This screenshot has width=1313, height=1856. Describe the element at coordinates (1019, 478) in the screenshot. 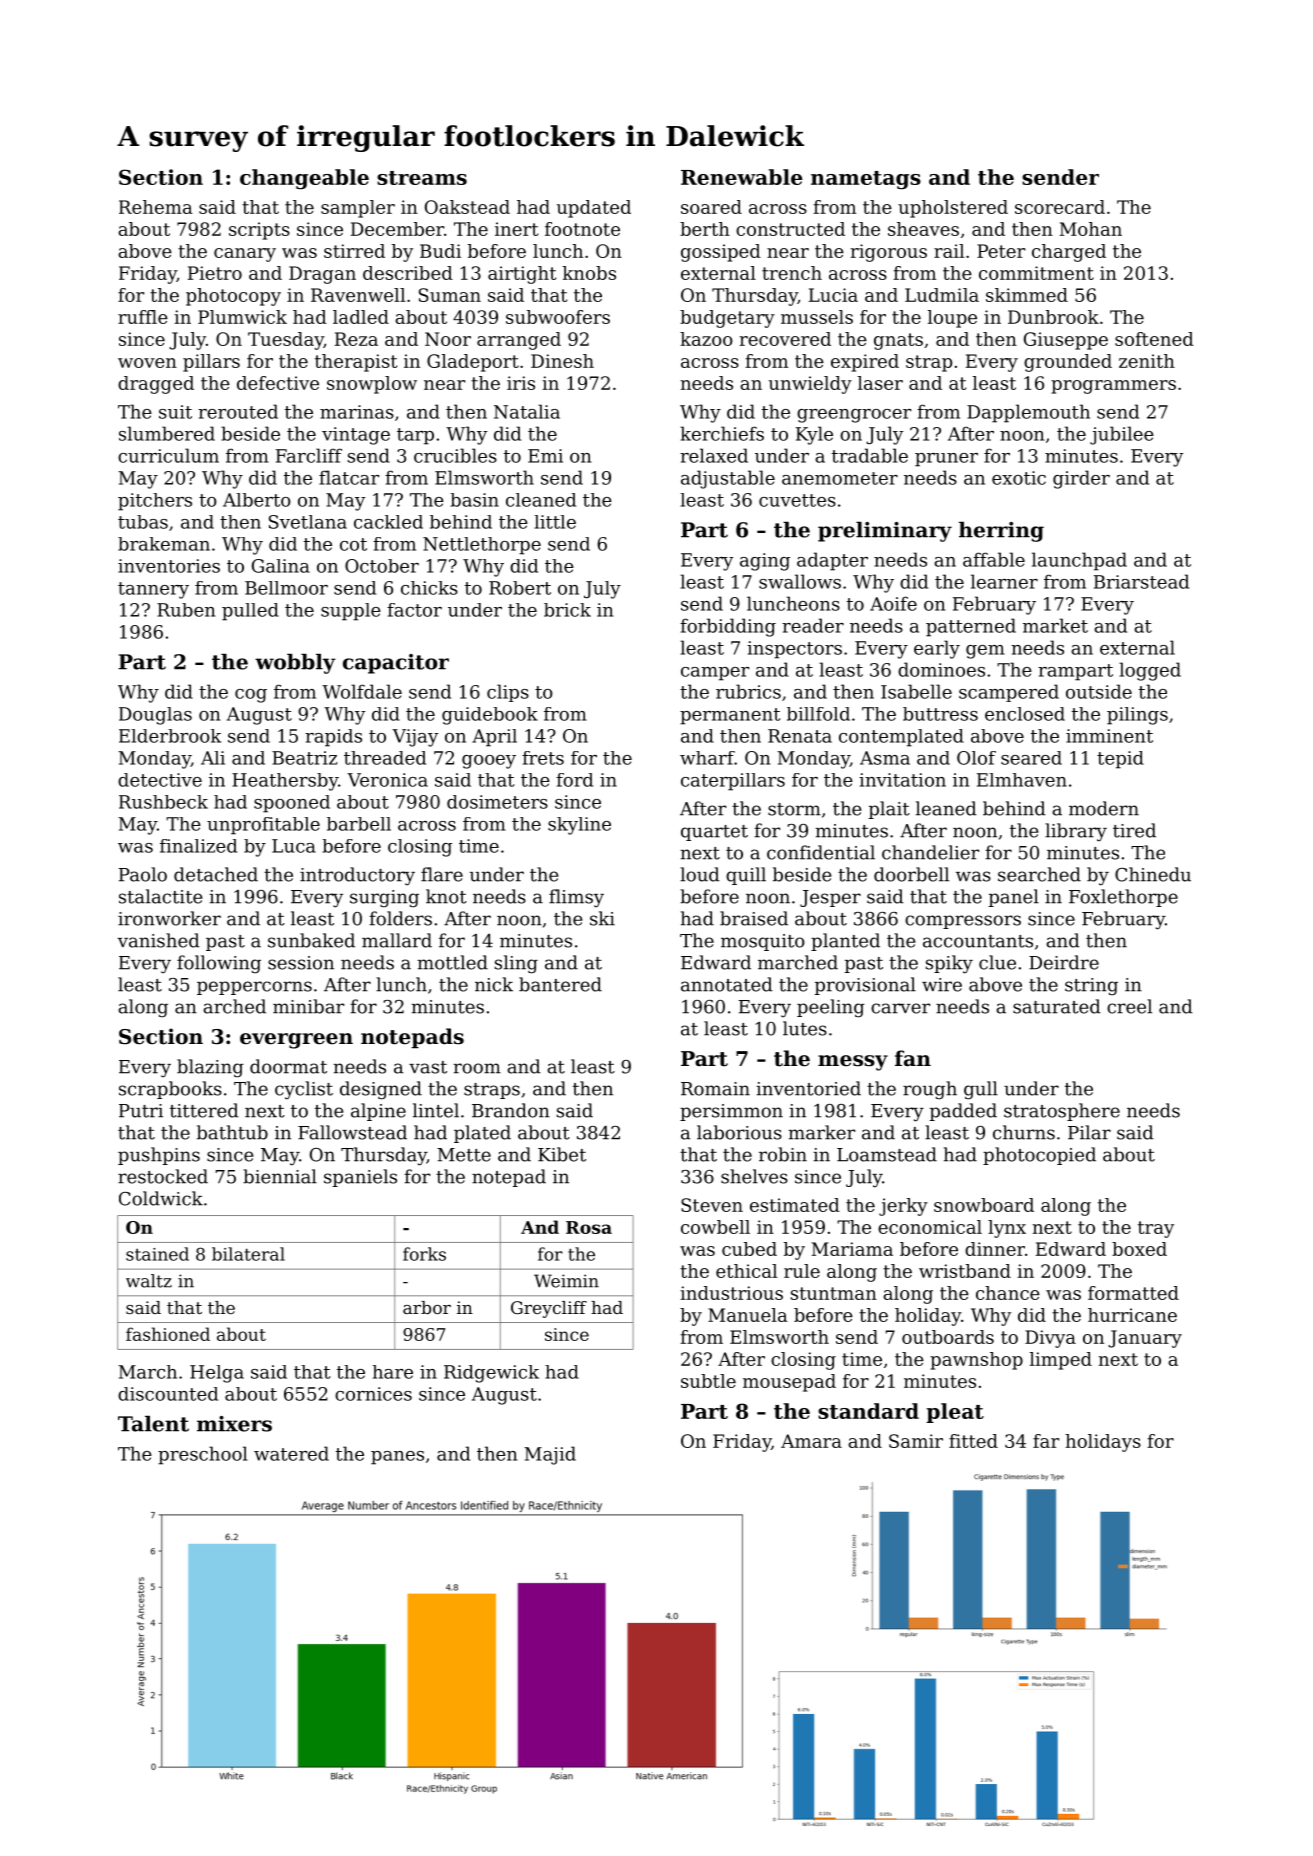

I see `exotic` at that location.
